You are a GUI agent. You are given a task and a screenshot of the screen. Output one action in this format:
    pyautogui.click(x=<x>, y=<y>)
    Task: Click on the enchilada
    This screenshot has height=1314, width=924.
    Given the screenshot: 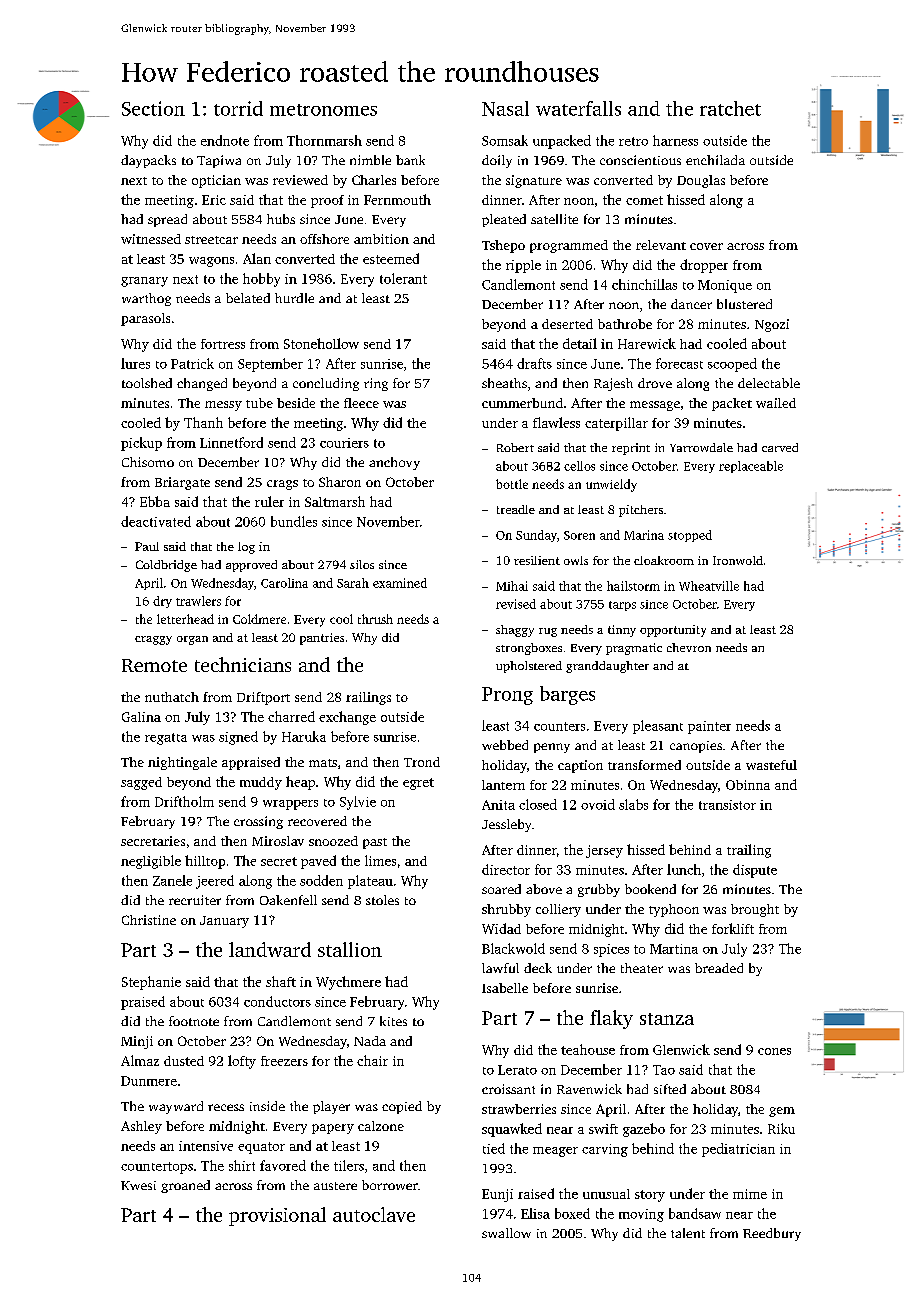 What is the action you would take?
    pyautogui.click(x=715, y=160)
